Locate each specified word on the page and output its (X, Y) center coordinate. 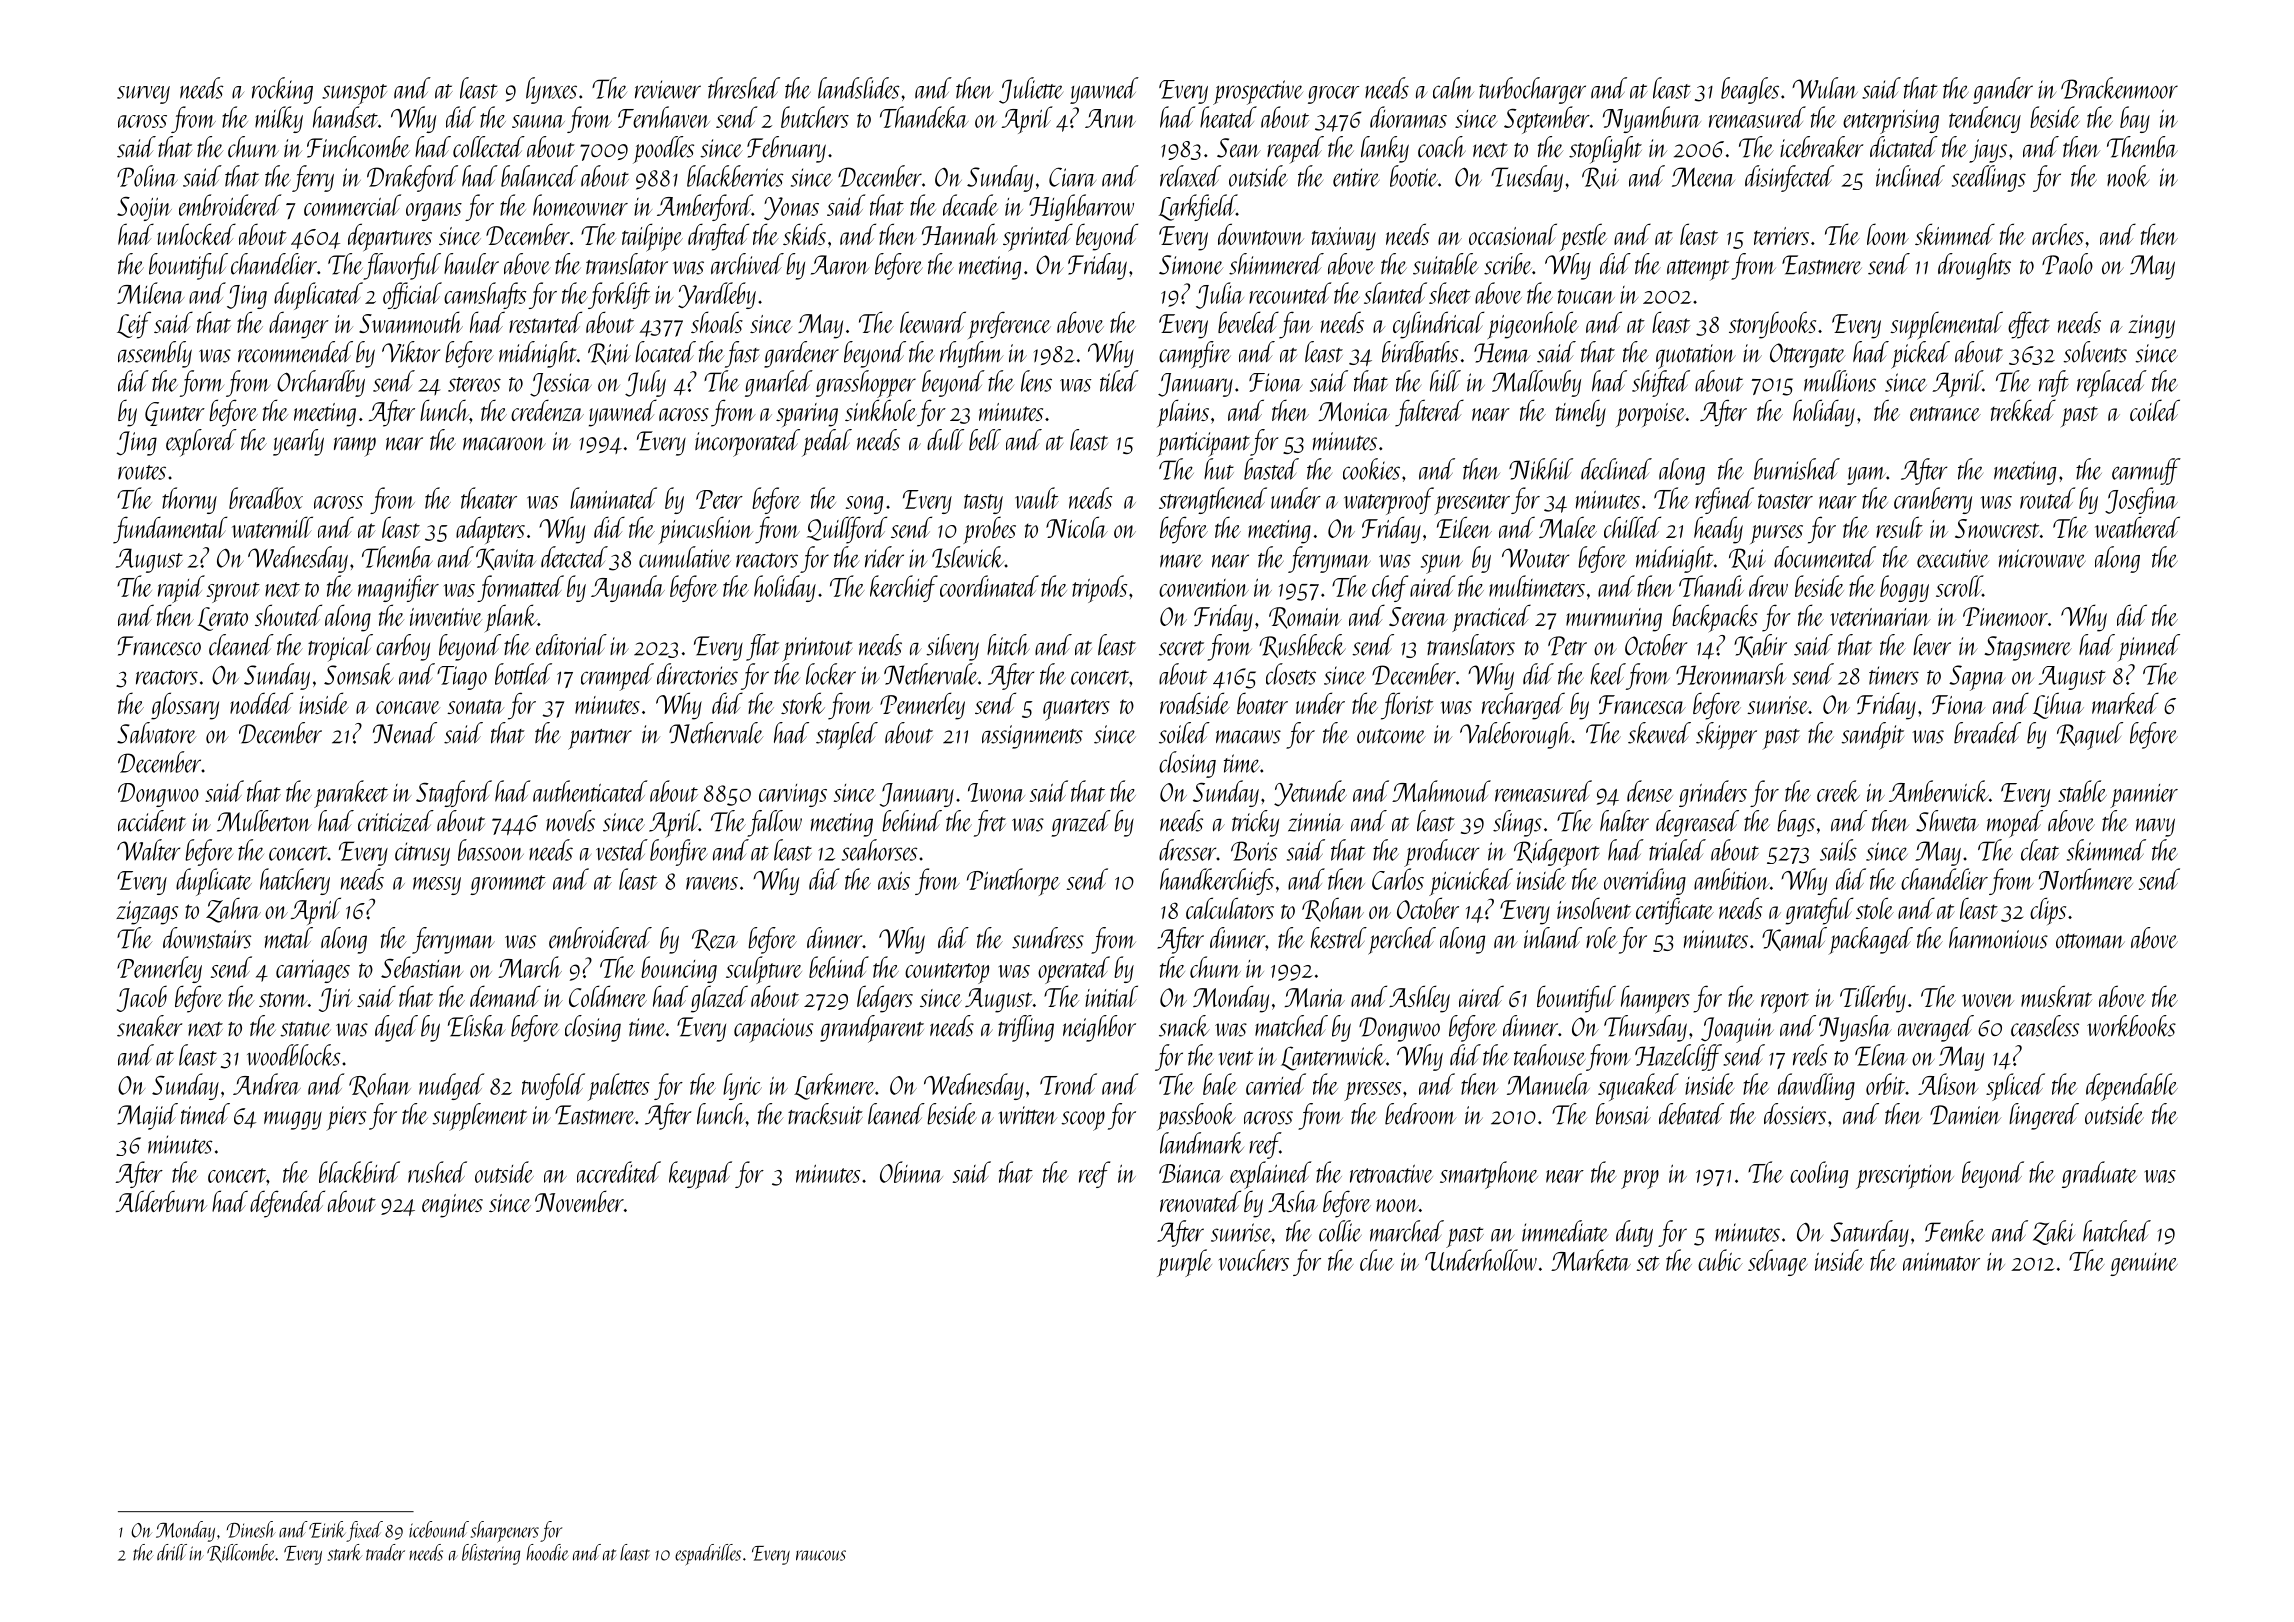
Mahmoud (1441, 791)
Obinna (911, 1172)
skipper (1726, 736)
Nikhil (1541, 469)
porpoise (1651, 415)
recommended (295, 352)
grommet (508, 885)
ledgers (885, 999)
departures (390, 237)
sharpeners (505, 1532)
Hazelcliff (1678, 1057)
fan (1296, 325)
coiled (2155, 410)
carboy (403, 647)
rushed (437, 1172)
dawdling (1816, 1086)
